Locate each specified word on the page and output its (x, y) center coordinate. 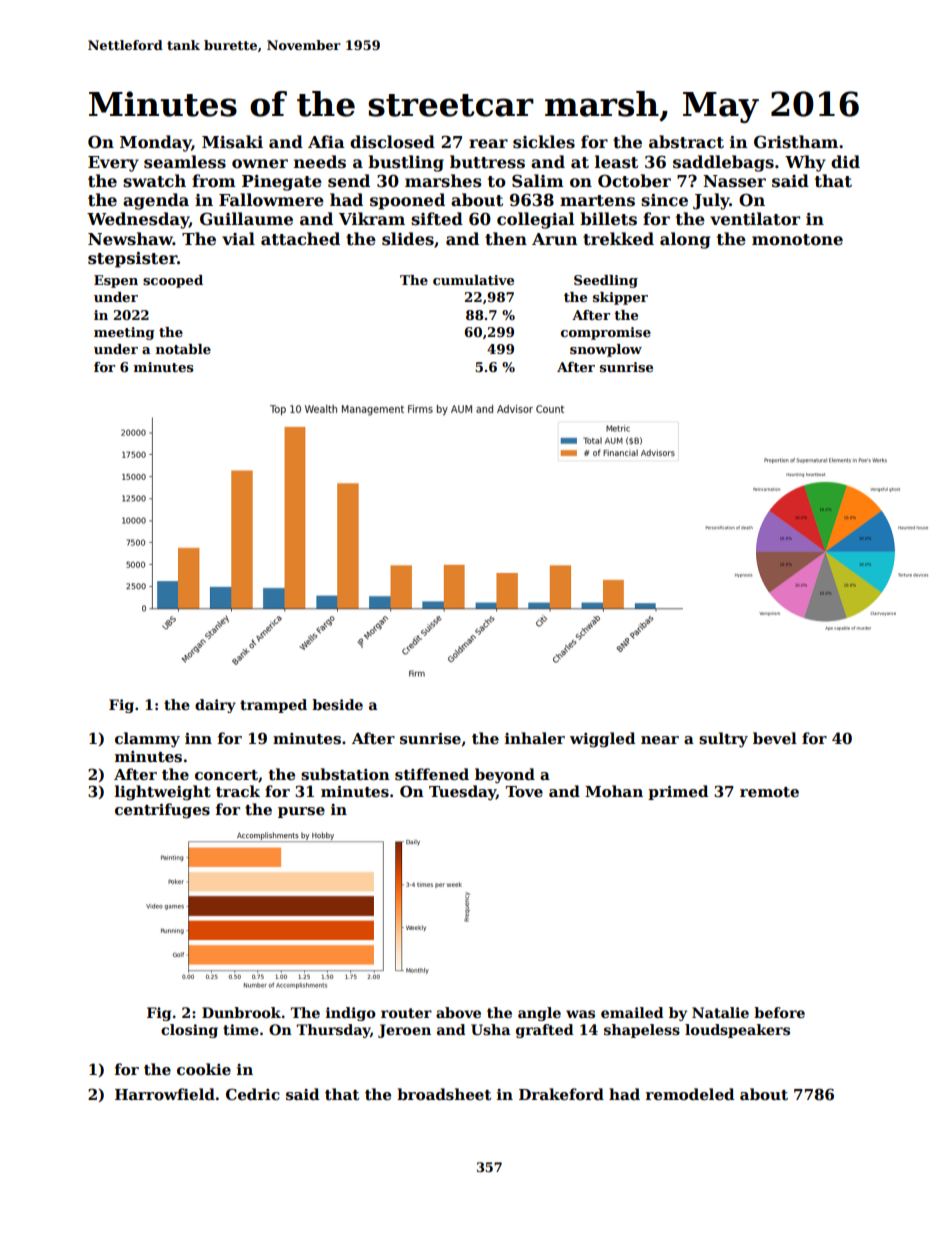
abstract (686, 142)
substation (345, 774)
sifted (437, 219)
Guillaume (246, 219)
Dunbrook (241, 1012)
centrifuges (162, 811)
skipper (620, 298)
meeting (124, 333)
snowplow (606, 350)
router (406, 1013)
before (779, 1012)
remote (769, 792)
